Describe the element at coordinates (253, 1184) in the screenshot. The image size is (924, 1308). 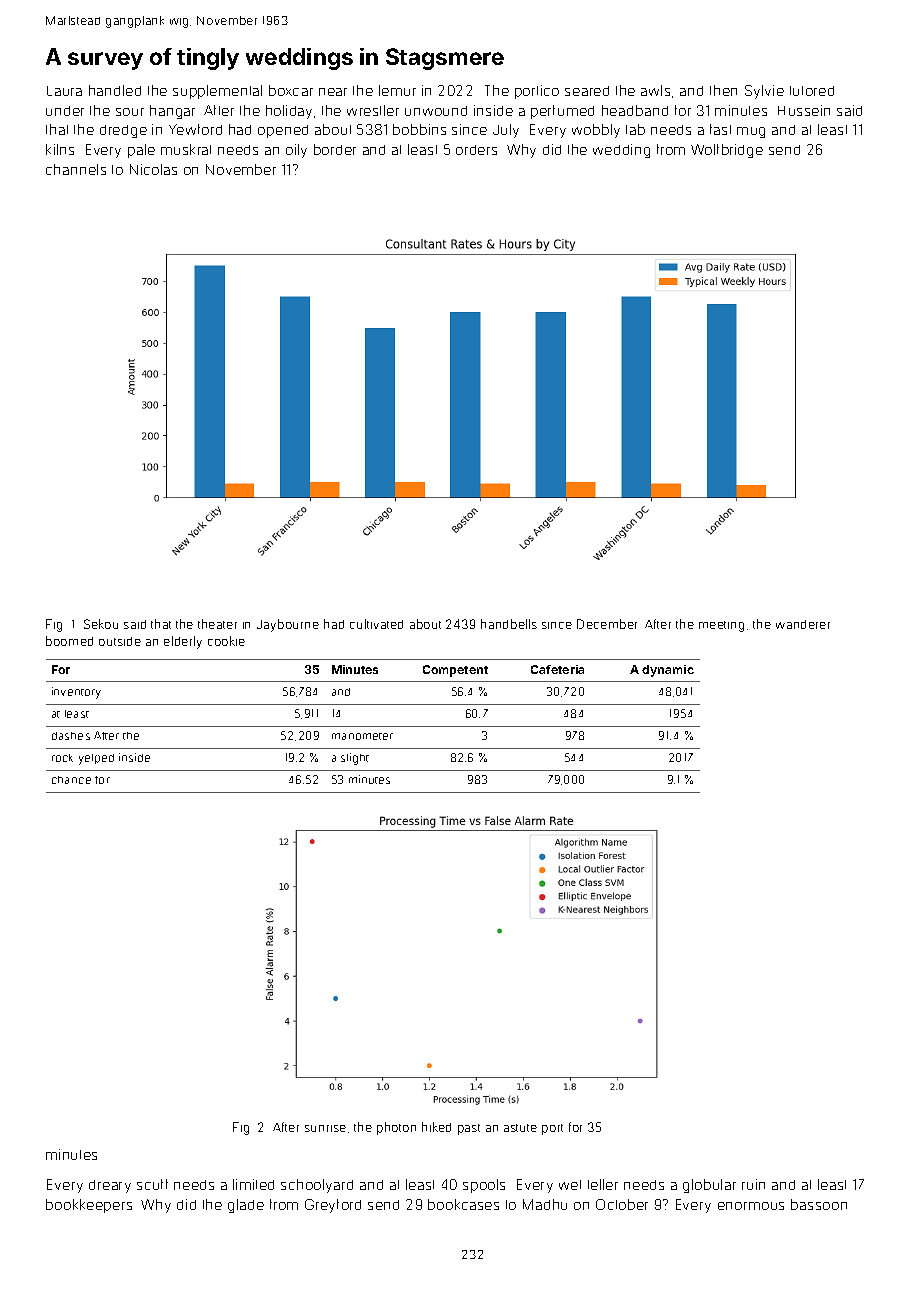
I see `limited` at that location.
